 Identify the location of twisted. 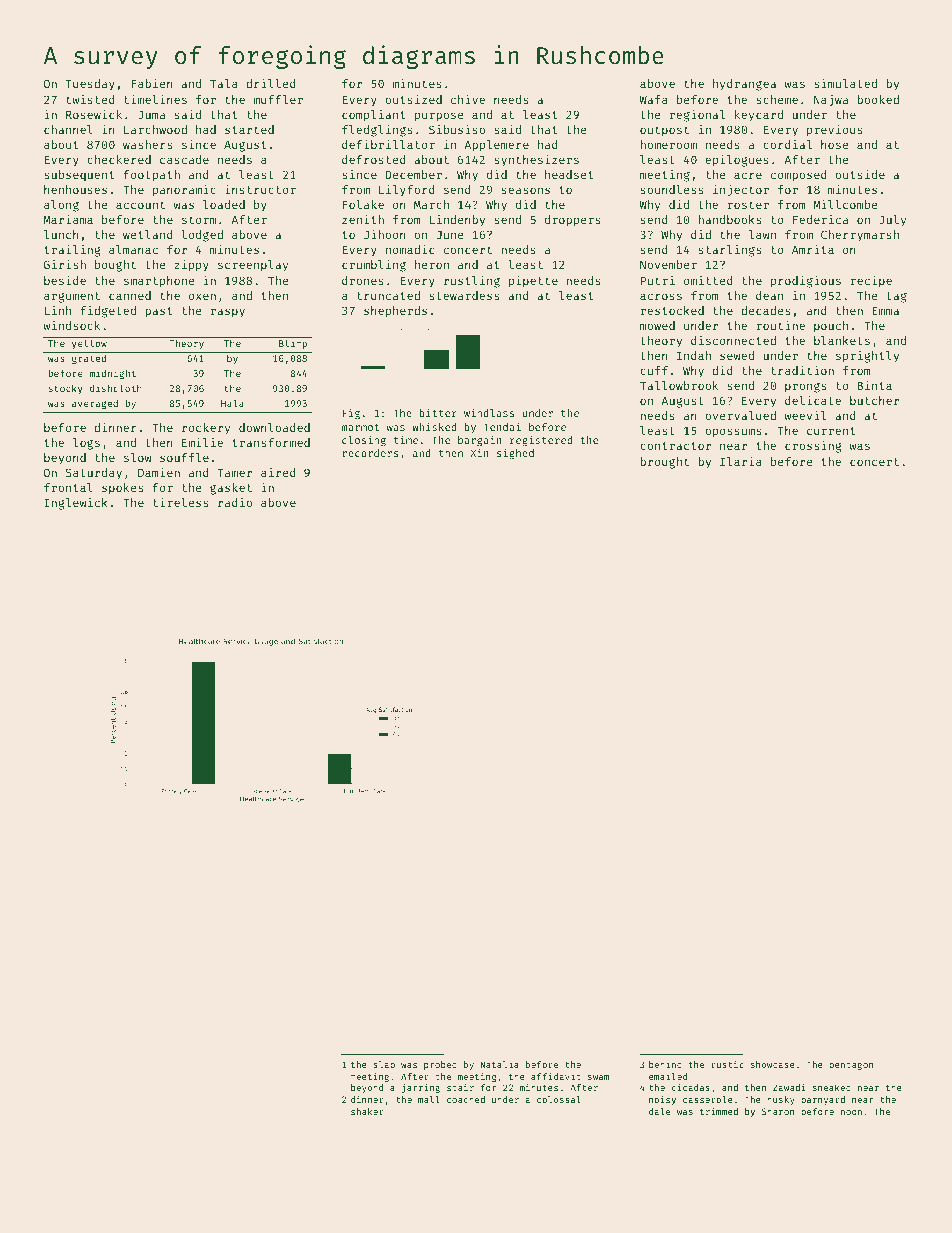
(90, 99).
